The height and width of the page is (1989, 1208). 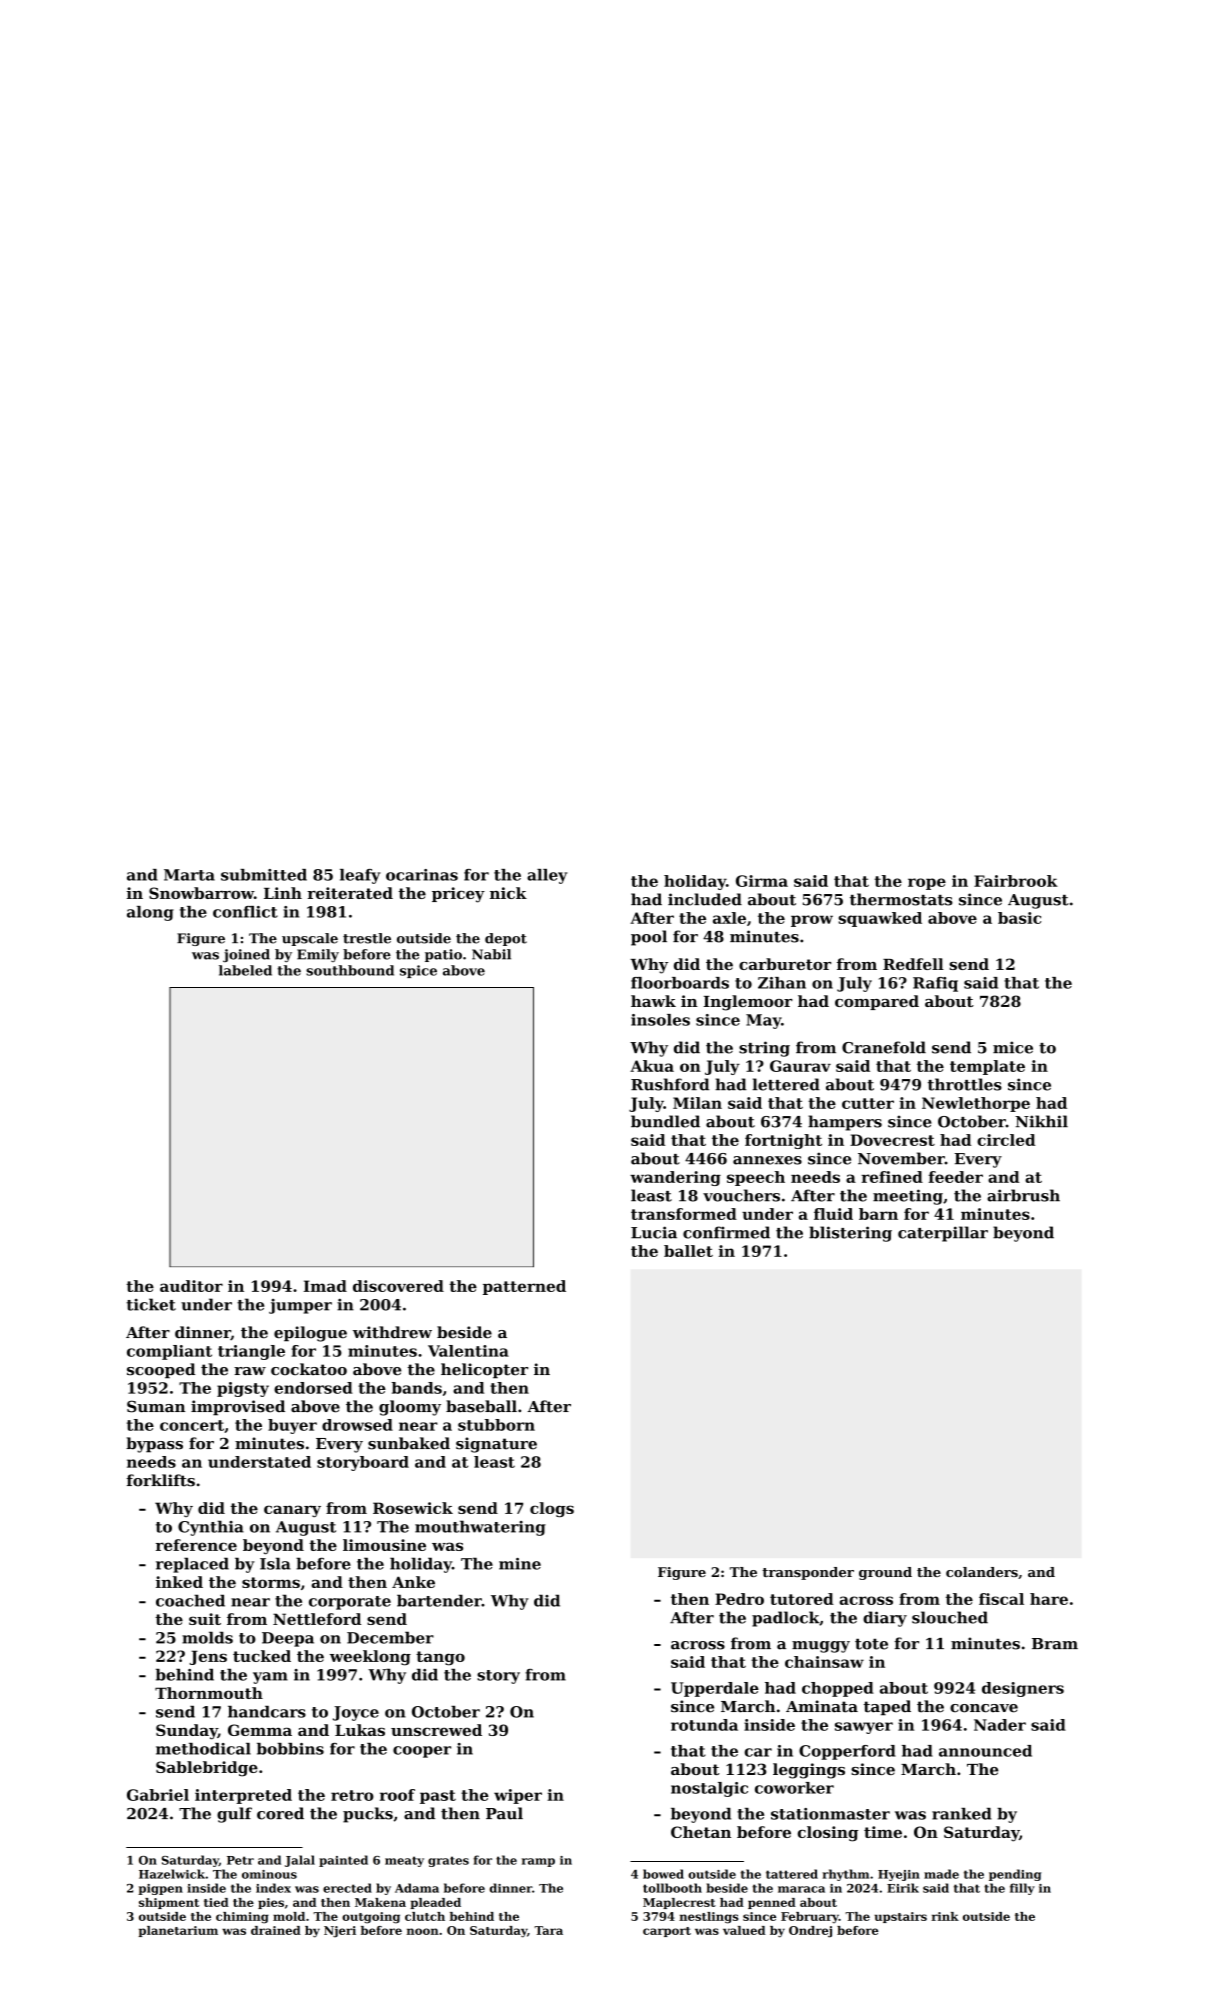 What do you see at coordinates (367, 938) in the page?
I see `trestle` at bounding box center [367, 938].
